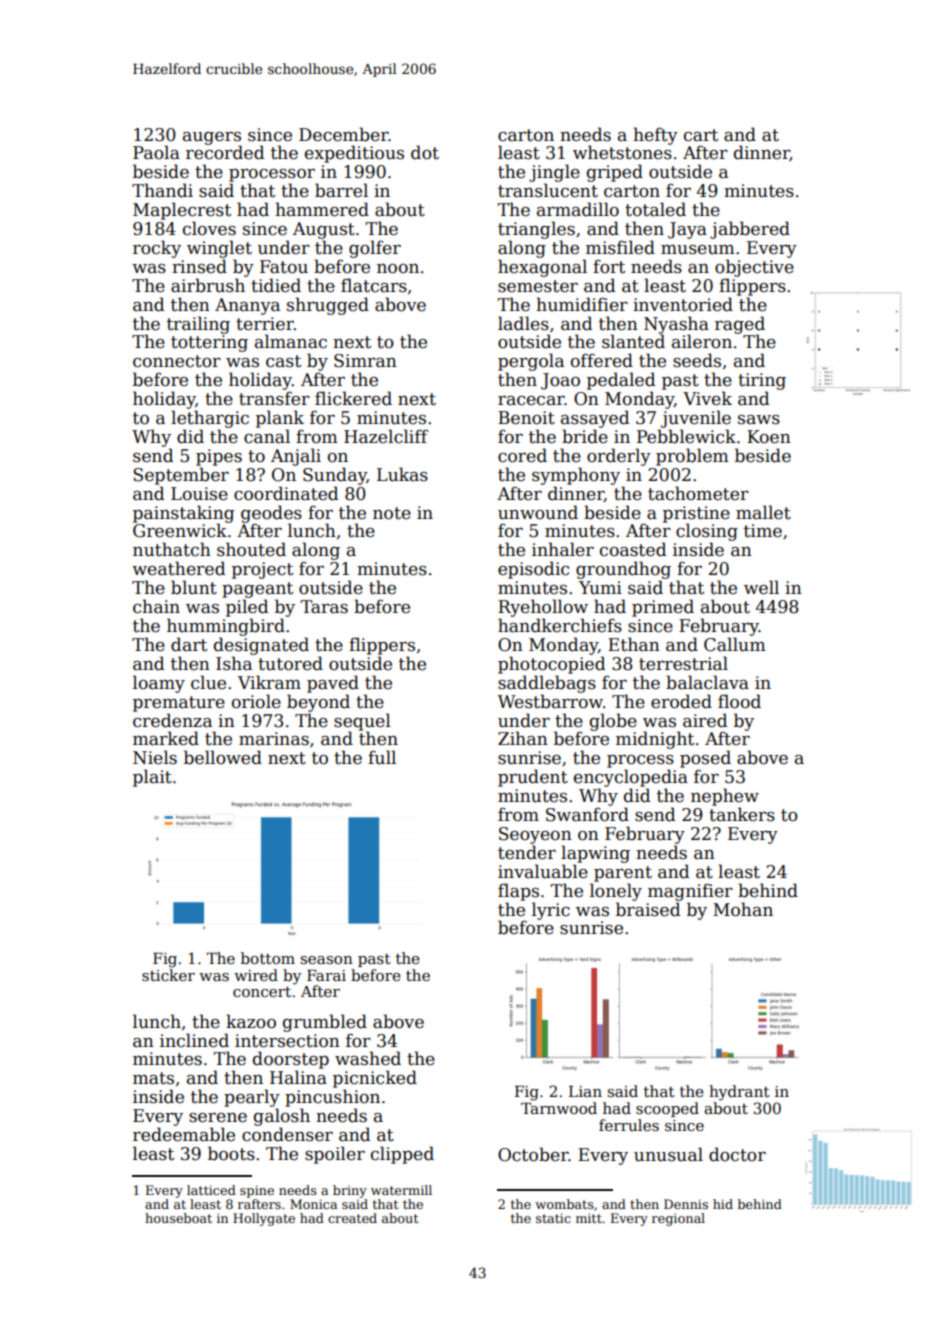  What do you see at coordinates (178, 1218) in the page?
I see `houseboat` at bounding box center [178, 1218].
